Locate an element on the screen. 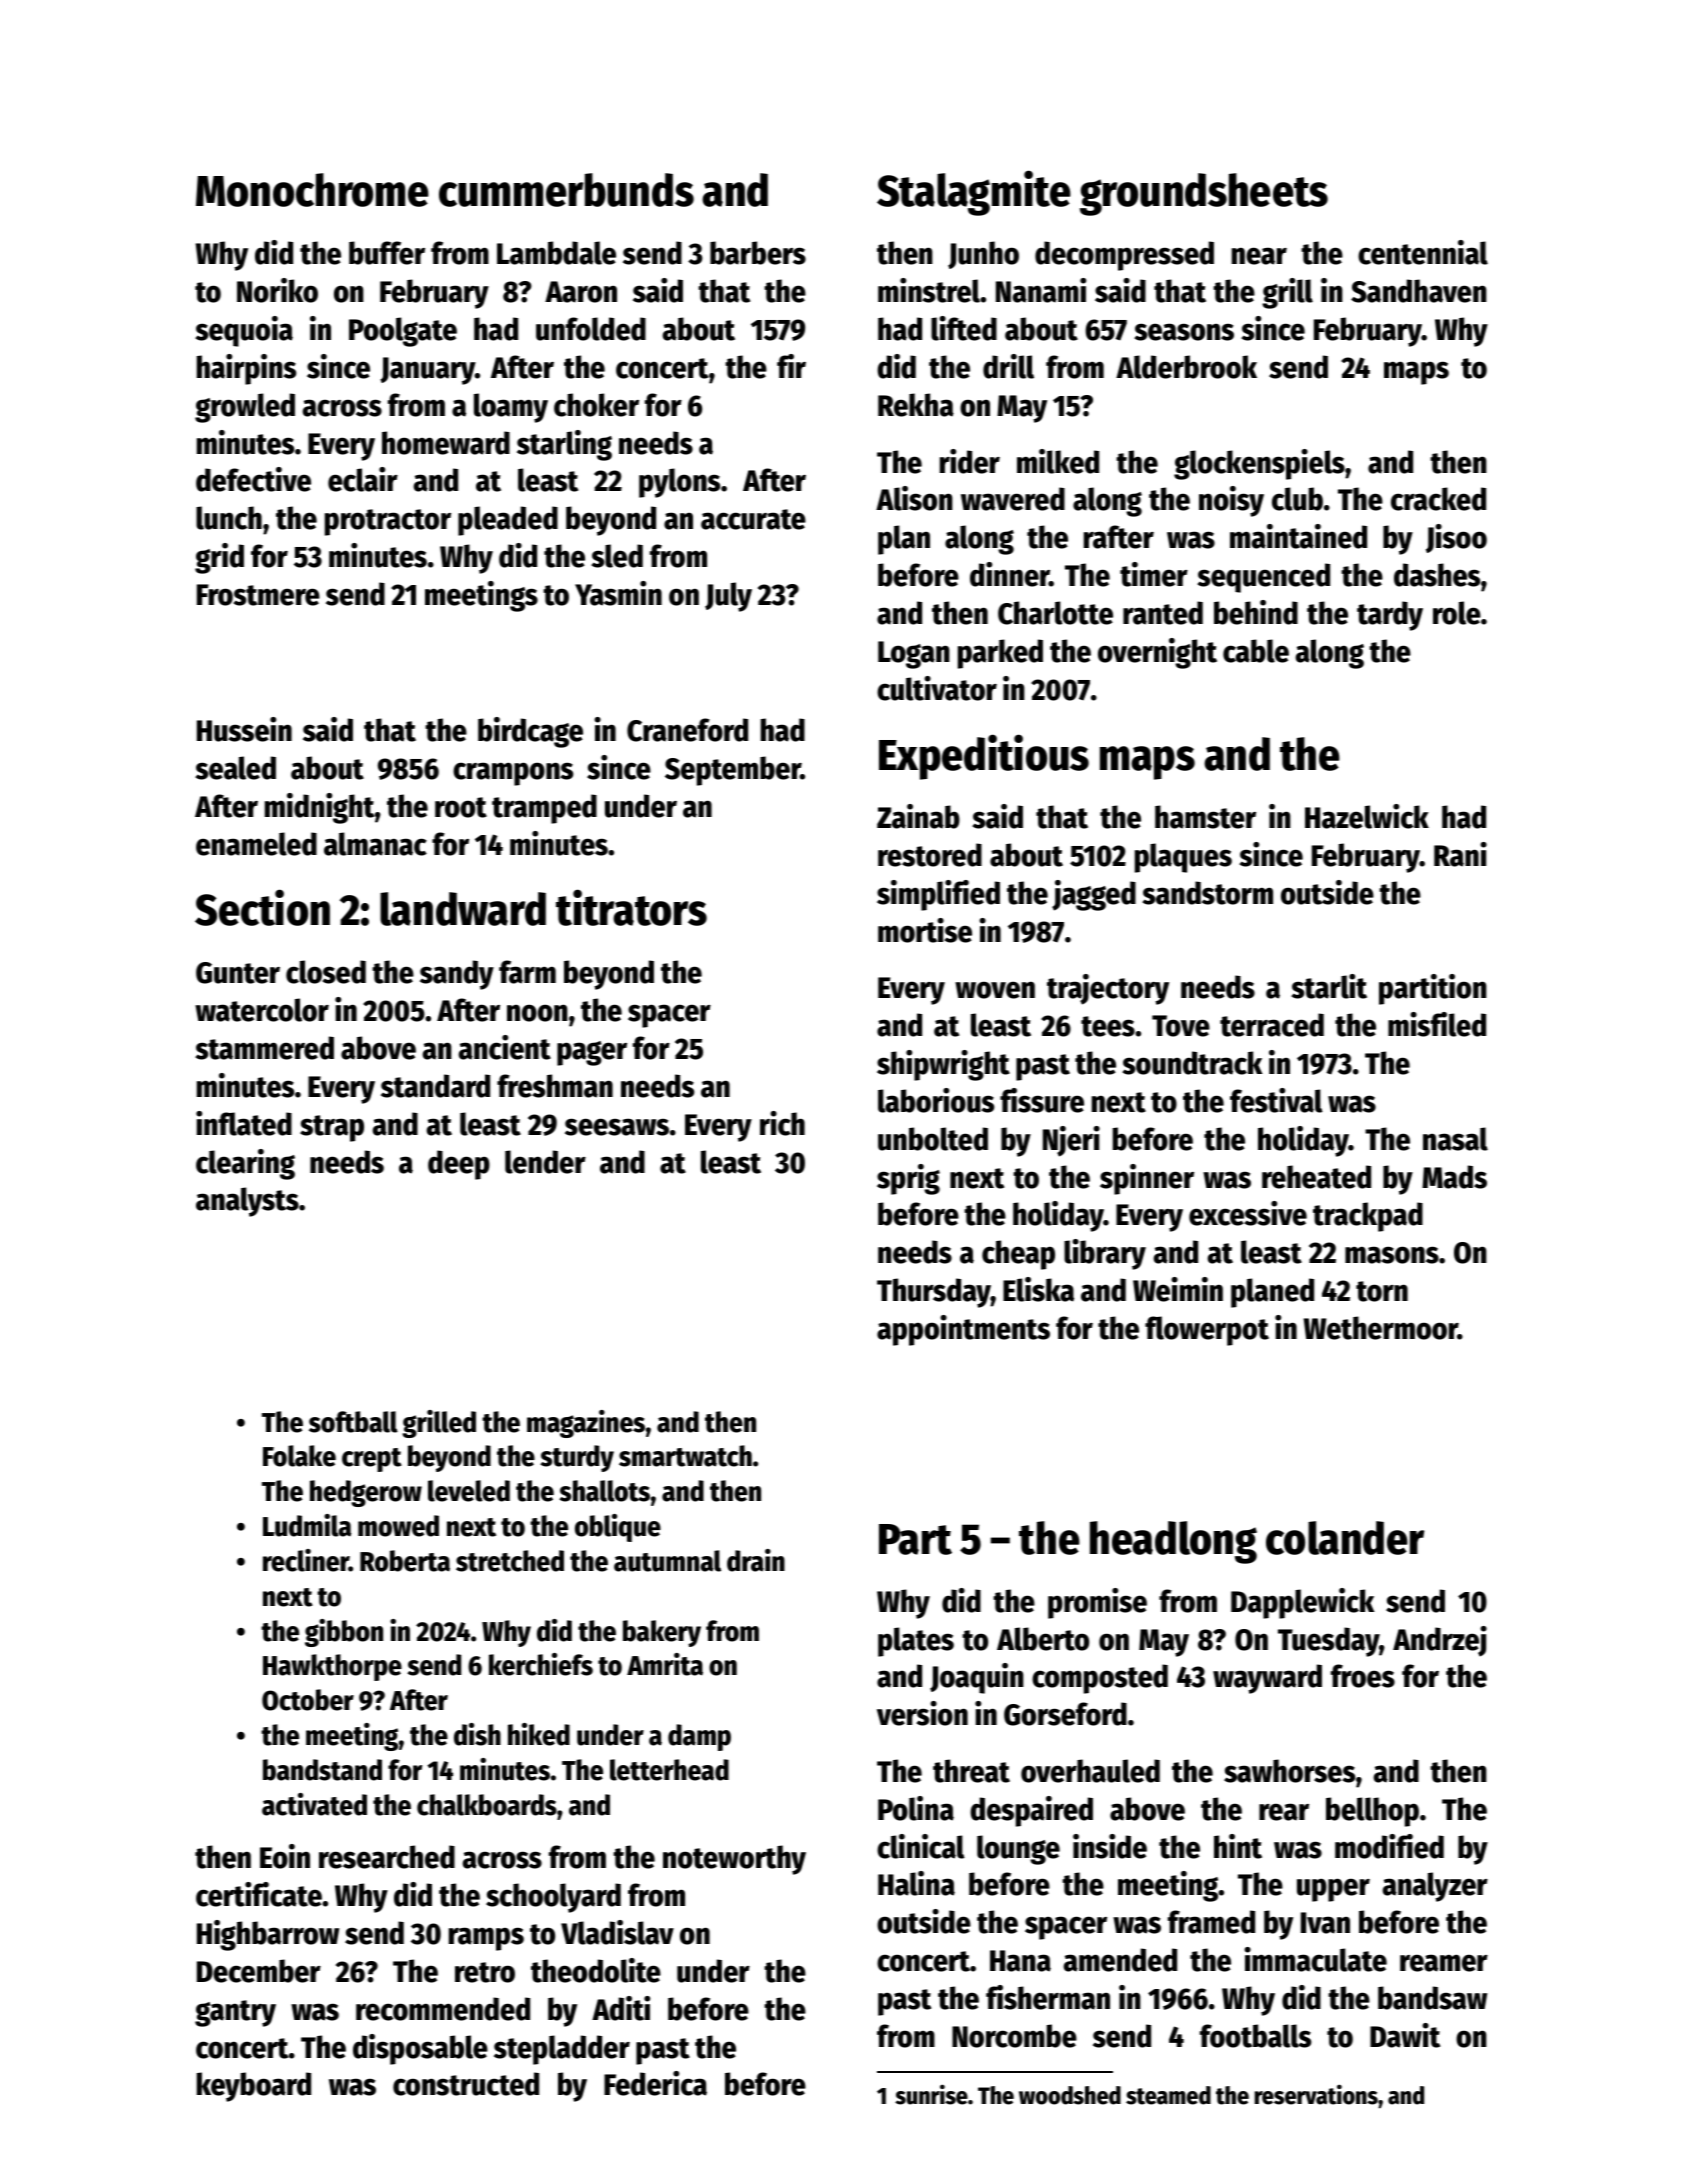 The image size is (1683, 2178). Wethermoor is located at coordinates (1381, 1328).
